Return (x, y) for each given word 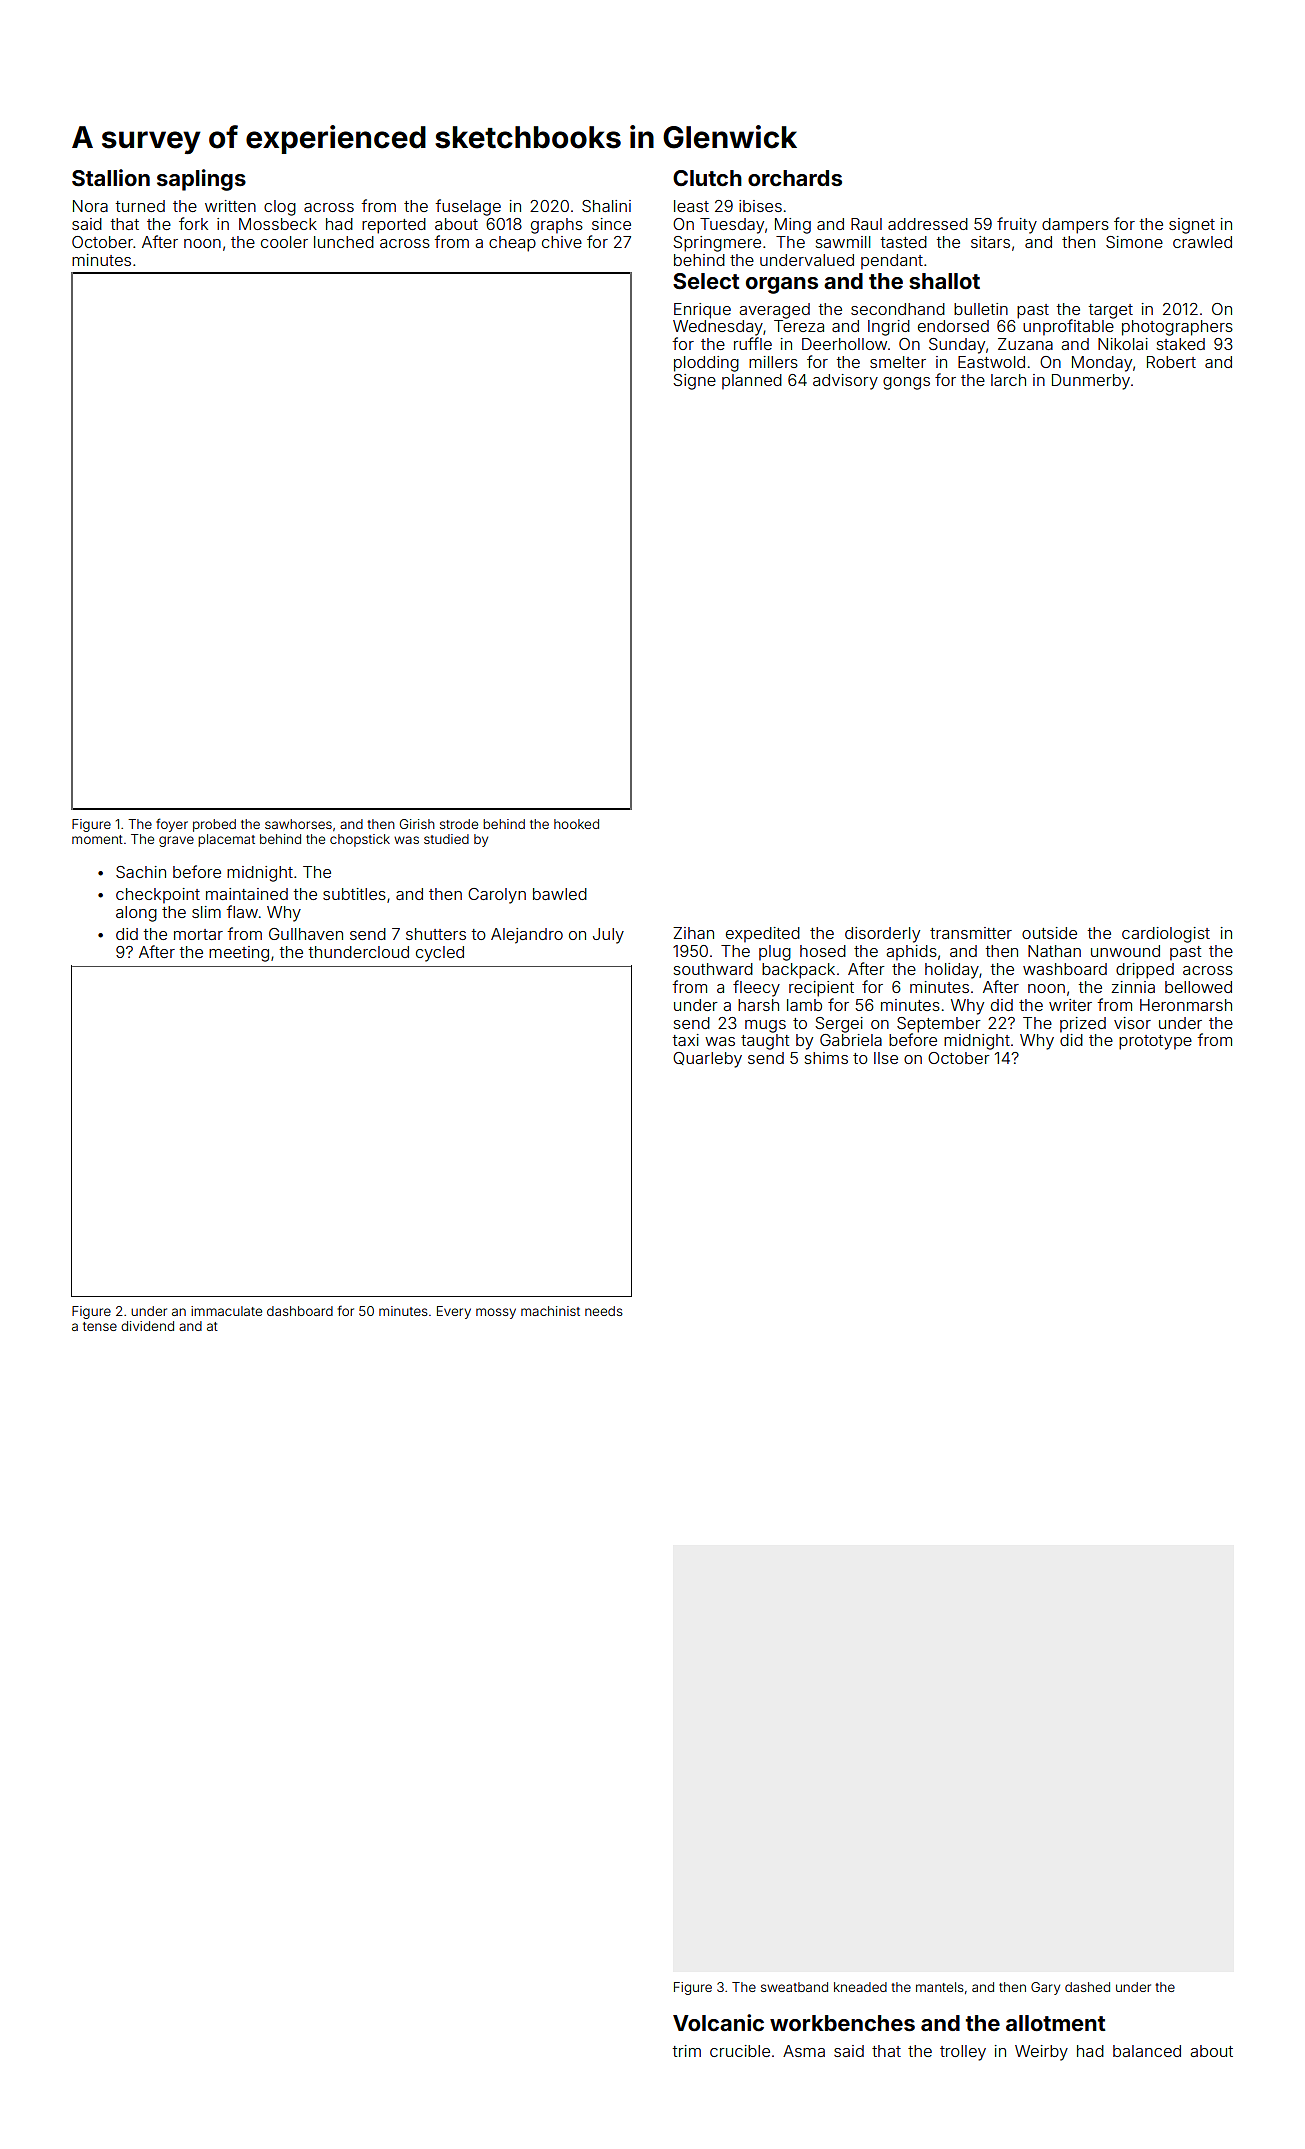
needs (603, 1311)
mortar (198, 934)
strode (459, 824)
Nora (90, 206)
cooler (284, 242)
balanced (1147, 2051)
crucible (740, 2051)
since (611, 224)
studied (446, 839)
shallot (944, 281)
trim (686, 2051)
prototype (1155, 1042)
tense (100, 1326)
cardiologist (1166, 935)
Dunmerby (1091, 382)
